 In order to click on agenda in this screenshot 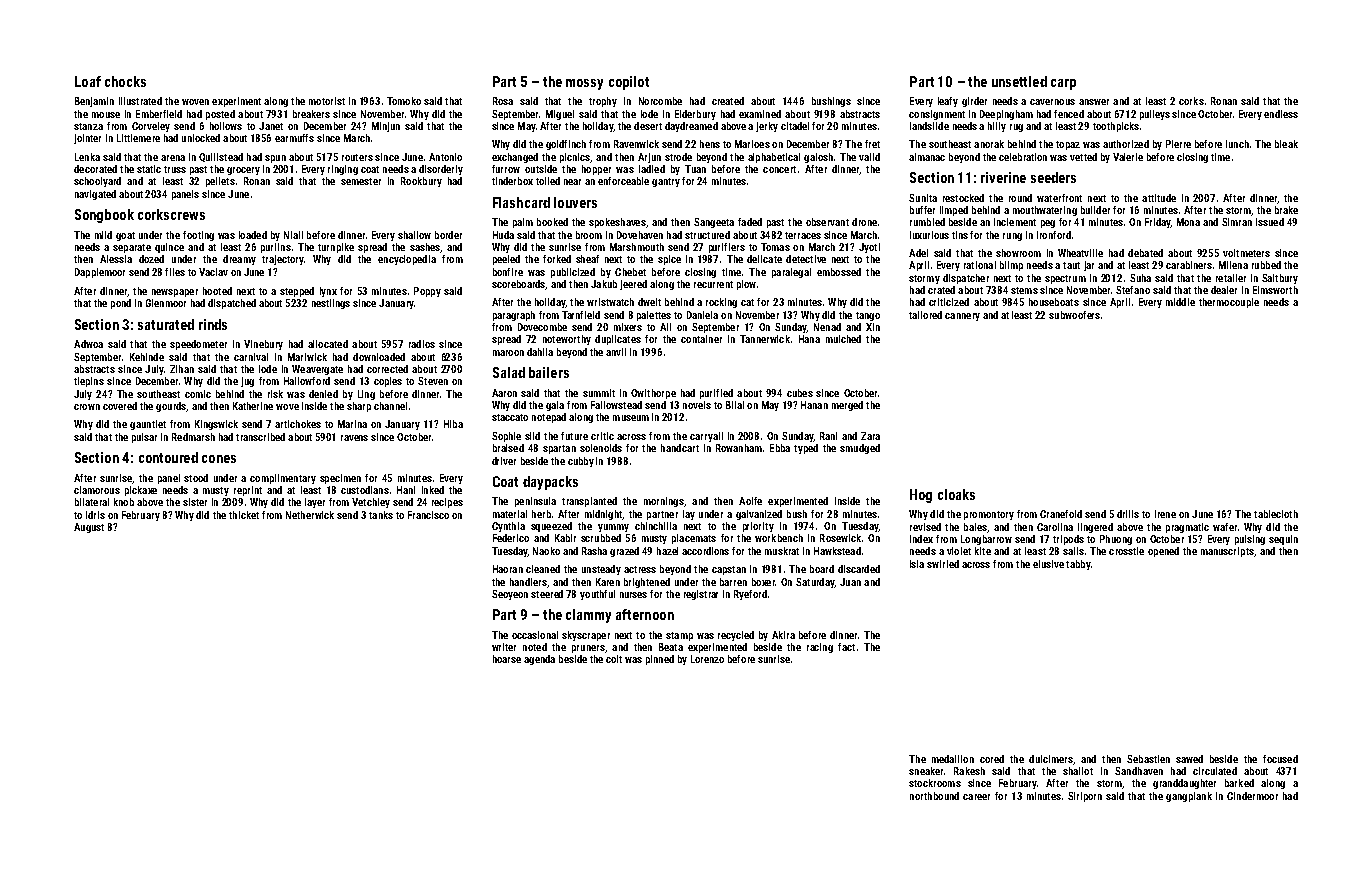, I will do `click(539, 660)`.
